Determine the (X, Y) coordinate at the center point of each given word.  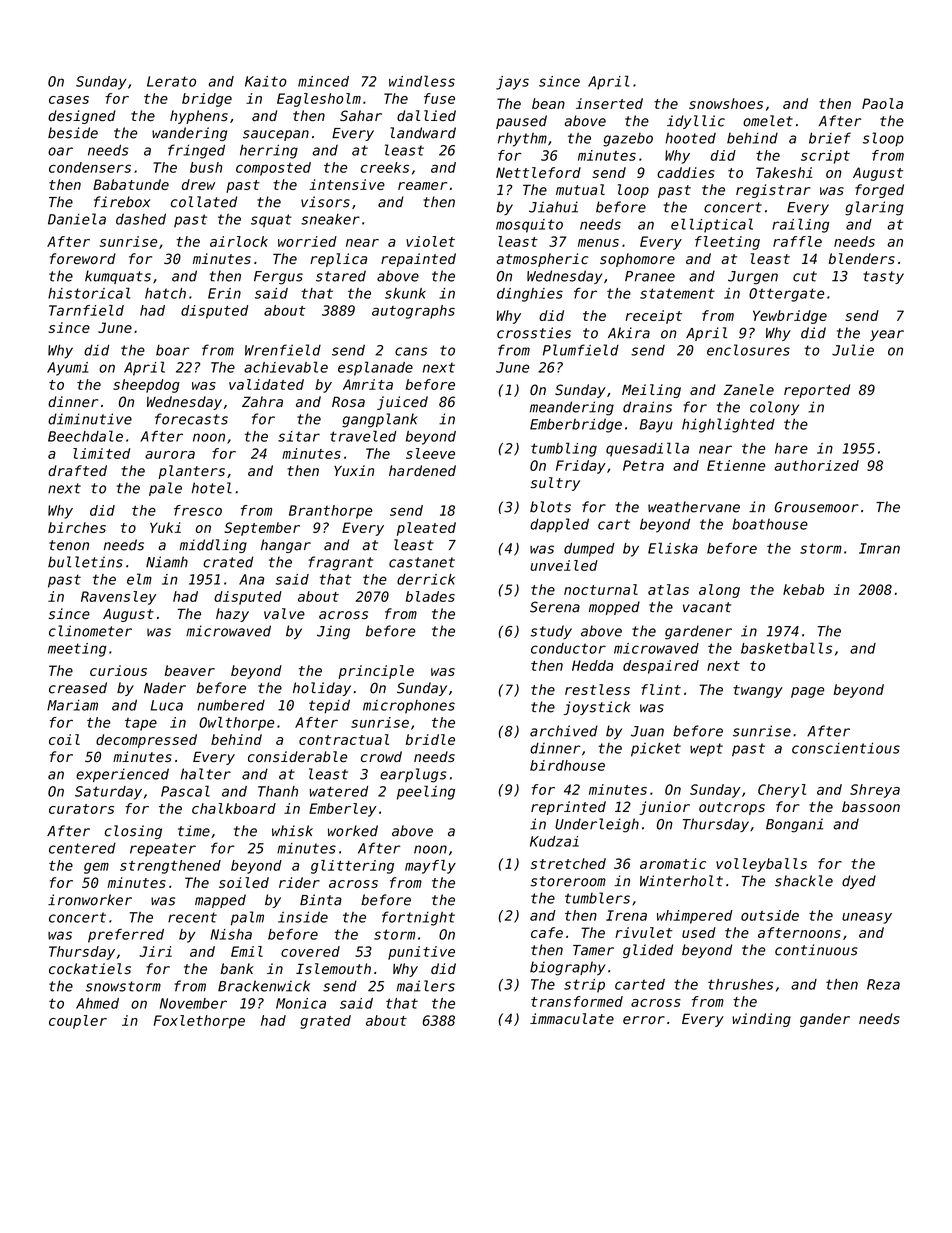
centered (82, 848)
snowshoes (726, 103)
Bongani (794, 825)
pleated (426, 529)
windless (422, 81)
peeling (426, 792)
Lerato (171, 81)
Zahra (262, 401)
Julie (853, 350)
